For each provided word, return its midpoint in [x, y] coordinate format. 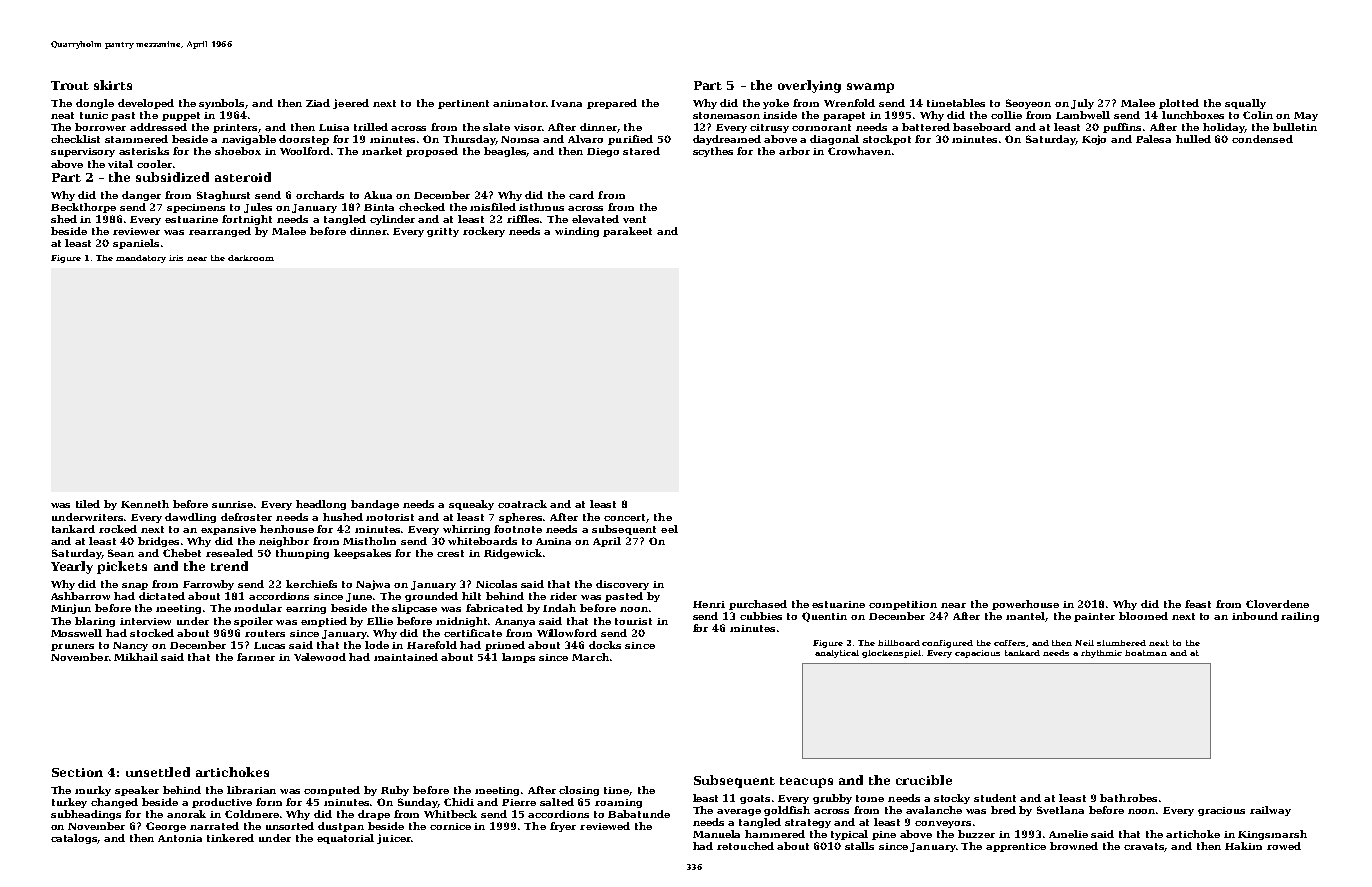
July [1082, 104]
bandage [375, 505]
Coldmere [252, 814]
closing [579, 791]
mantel [1026, 617]
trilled [371, 127]
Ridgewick [513, 554]
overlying [809, 86]
